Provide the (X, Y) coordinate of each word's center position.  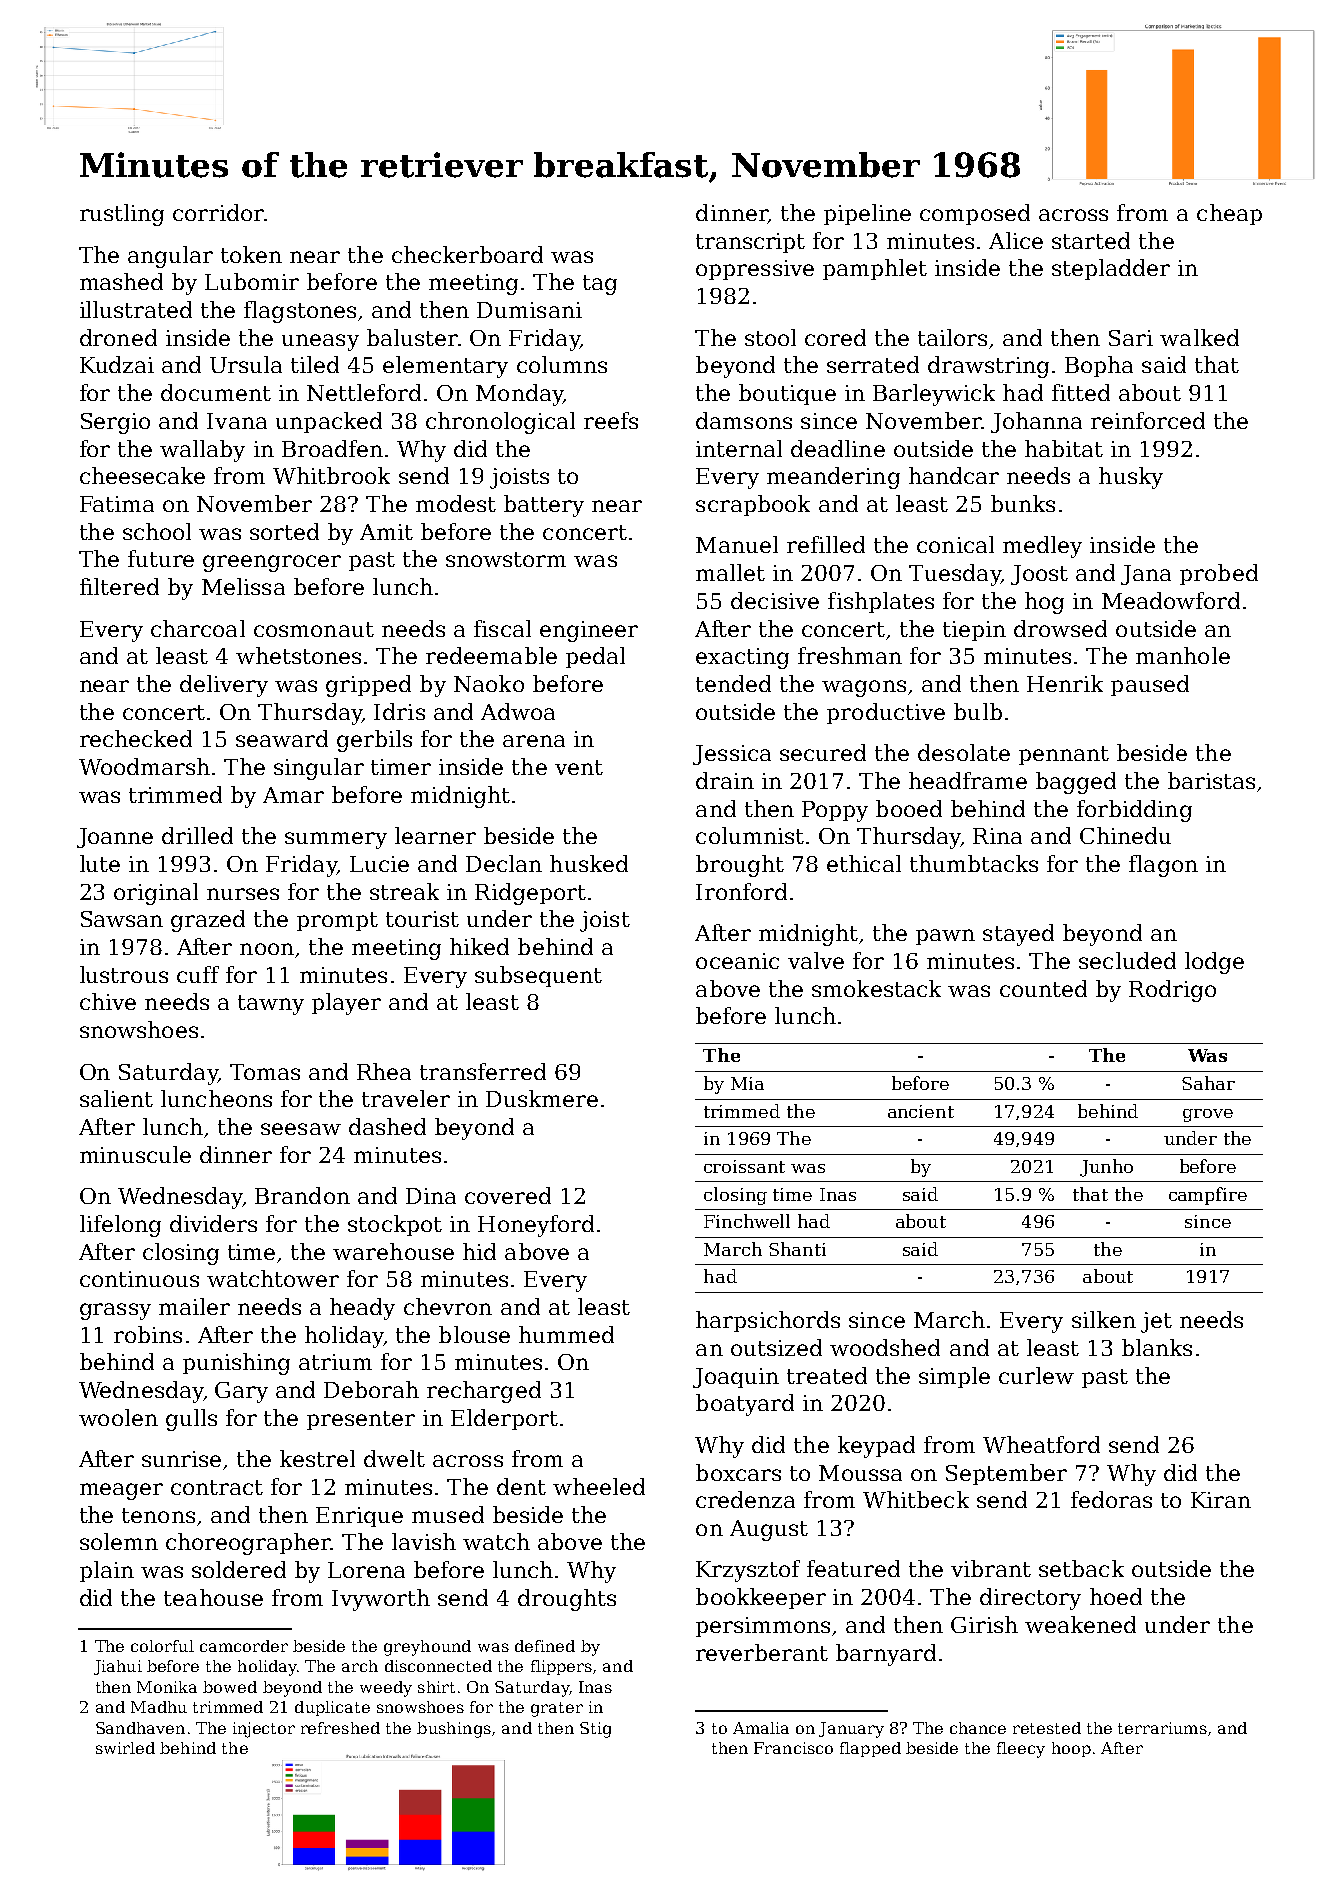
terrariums (1162, 1728)
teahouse (213, 1597)
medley (1042, 547)
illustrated (136, 309)
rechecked (136, 738)
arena (534, 741)
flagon (1163, 866)
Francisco (793, 1748)
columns (562, 364)
